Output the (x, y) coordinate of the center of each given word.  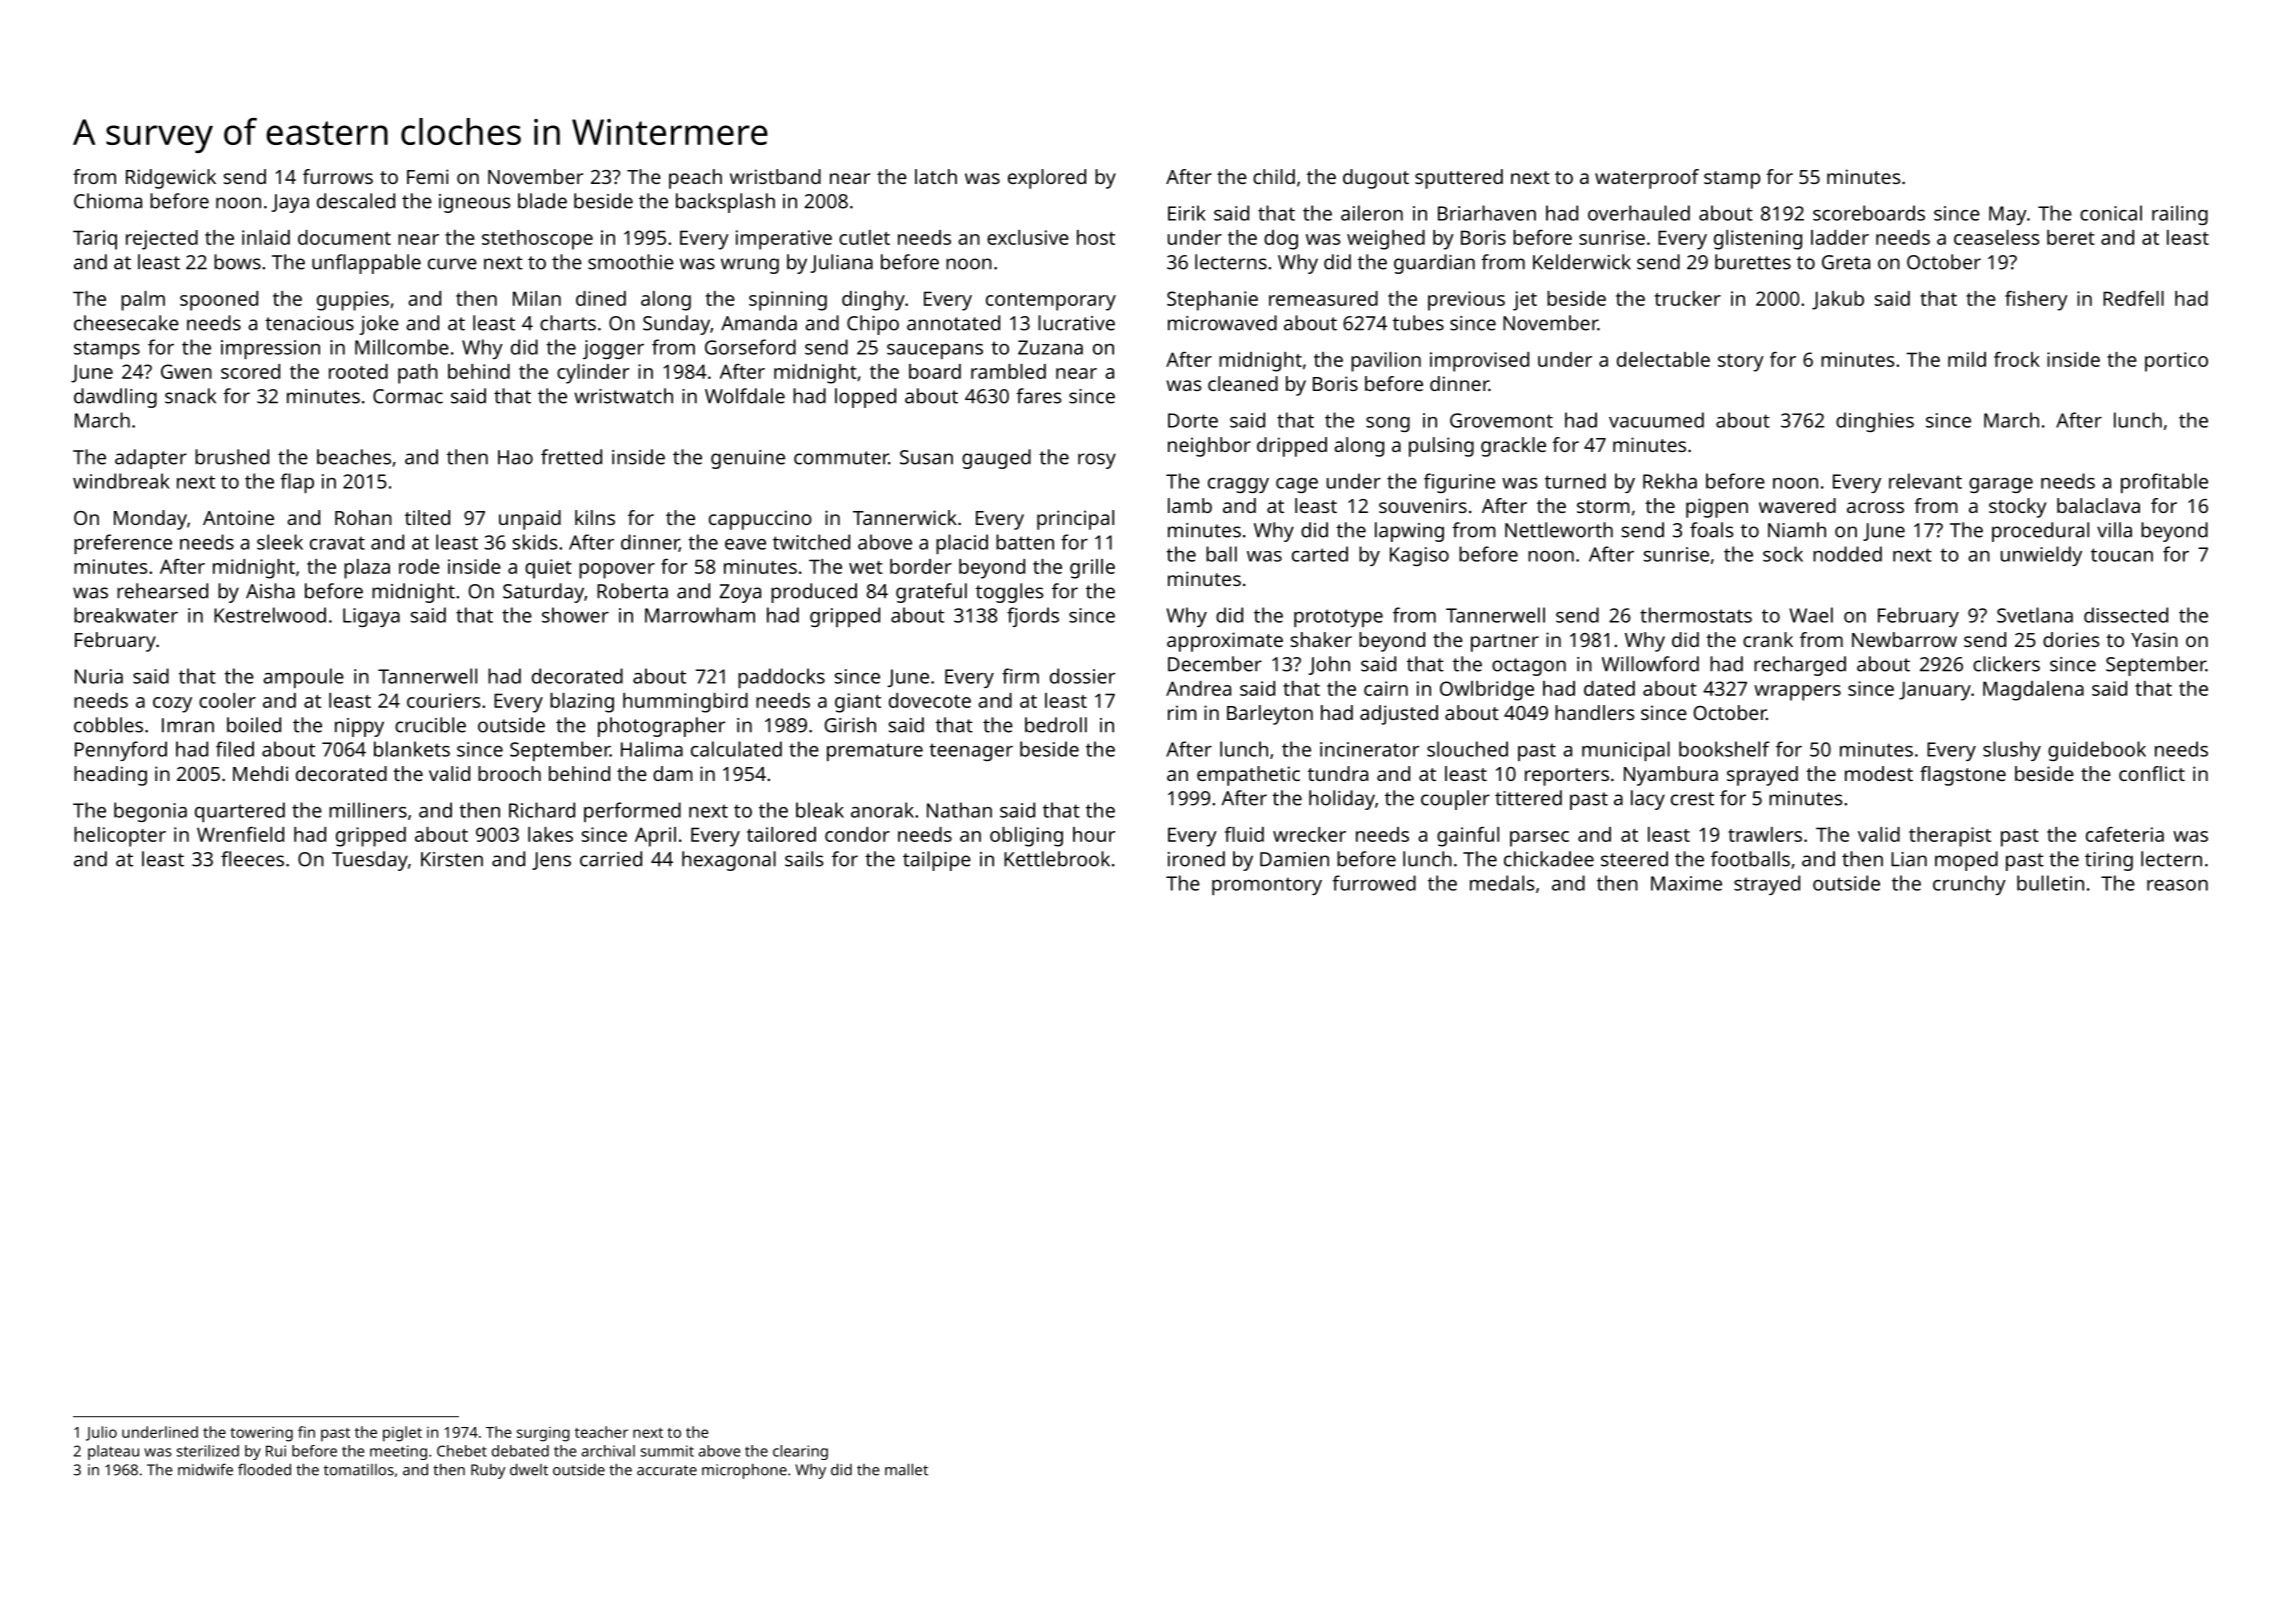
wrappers (1797, 693)
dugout (1376, 179)
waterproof (1647, 179)
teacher (601, 1432)
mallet (906, 1469)
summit (667, 1451)
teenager (971, 752)
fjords (1033, 617)
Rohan (363, 517)
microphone (744, 1471)
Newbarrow (1904, 639)
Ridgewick (171, 179)
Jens (551, 861)
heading (110, 776)
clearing (800, 1452)
